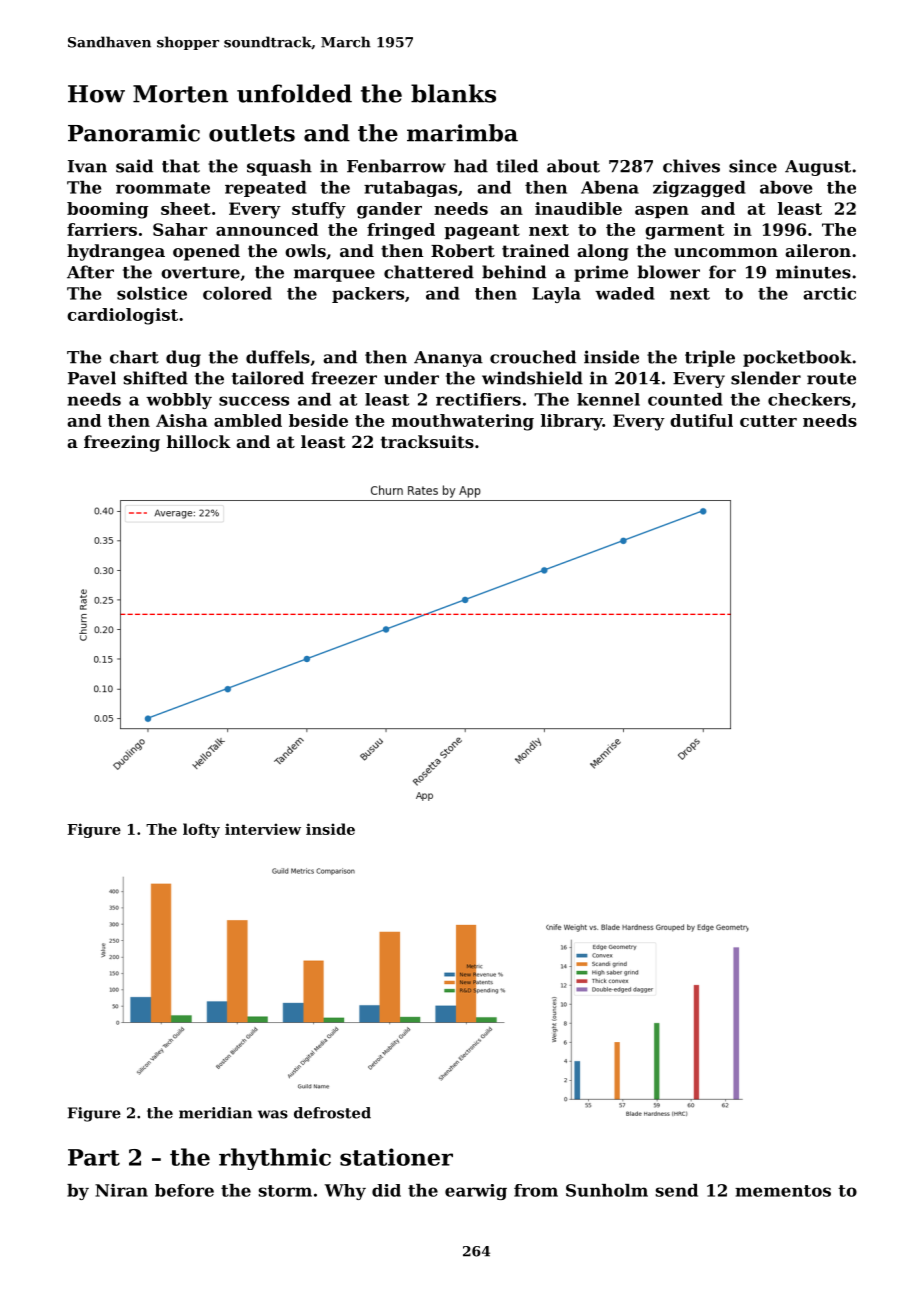 The height and width of the screenshot is (1308, 924). Describe the element at coordinates (122, 443) in the screenshot. I see `freezing` at that location.
